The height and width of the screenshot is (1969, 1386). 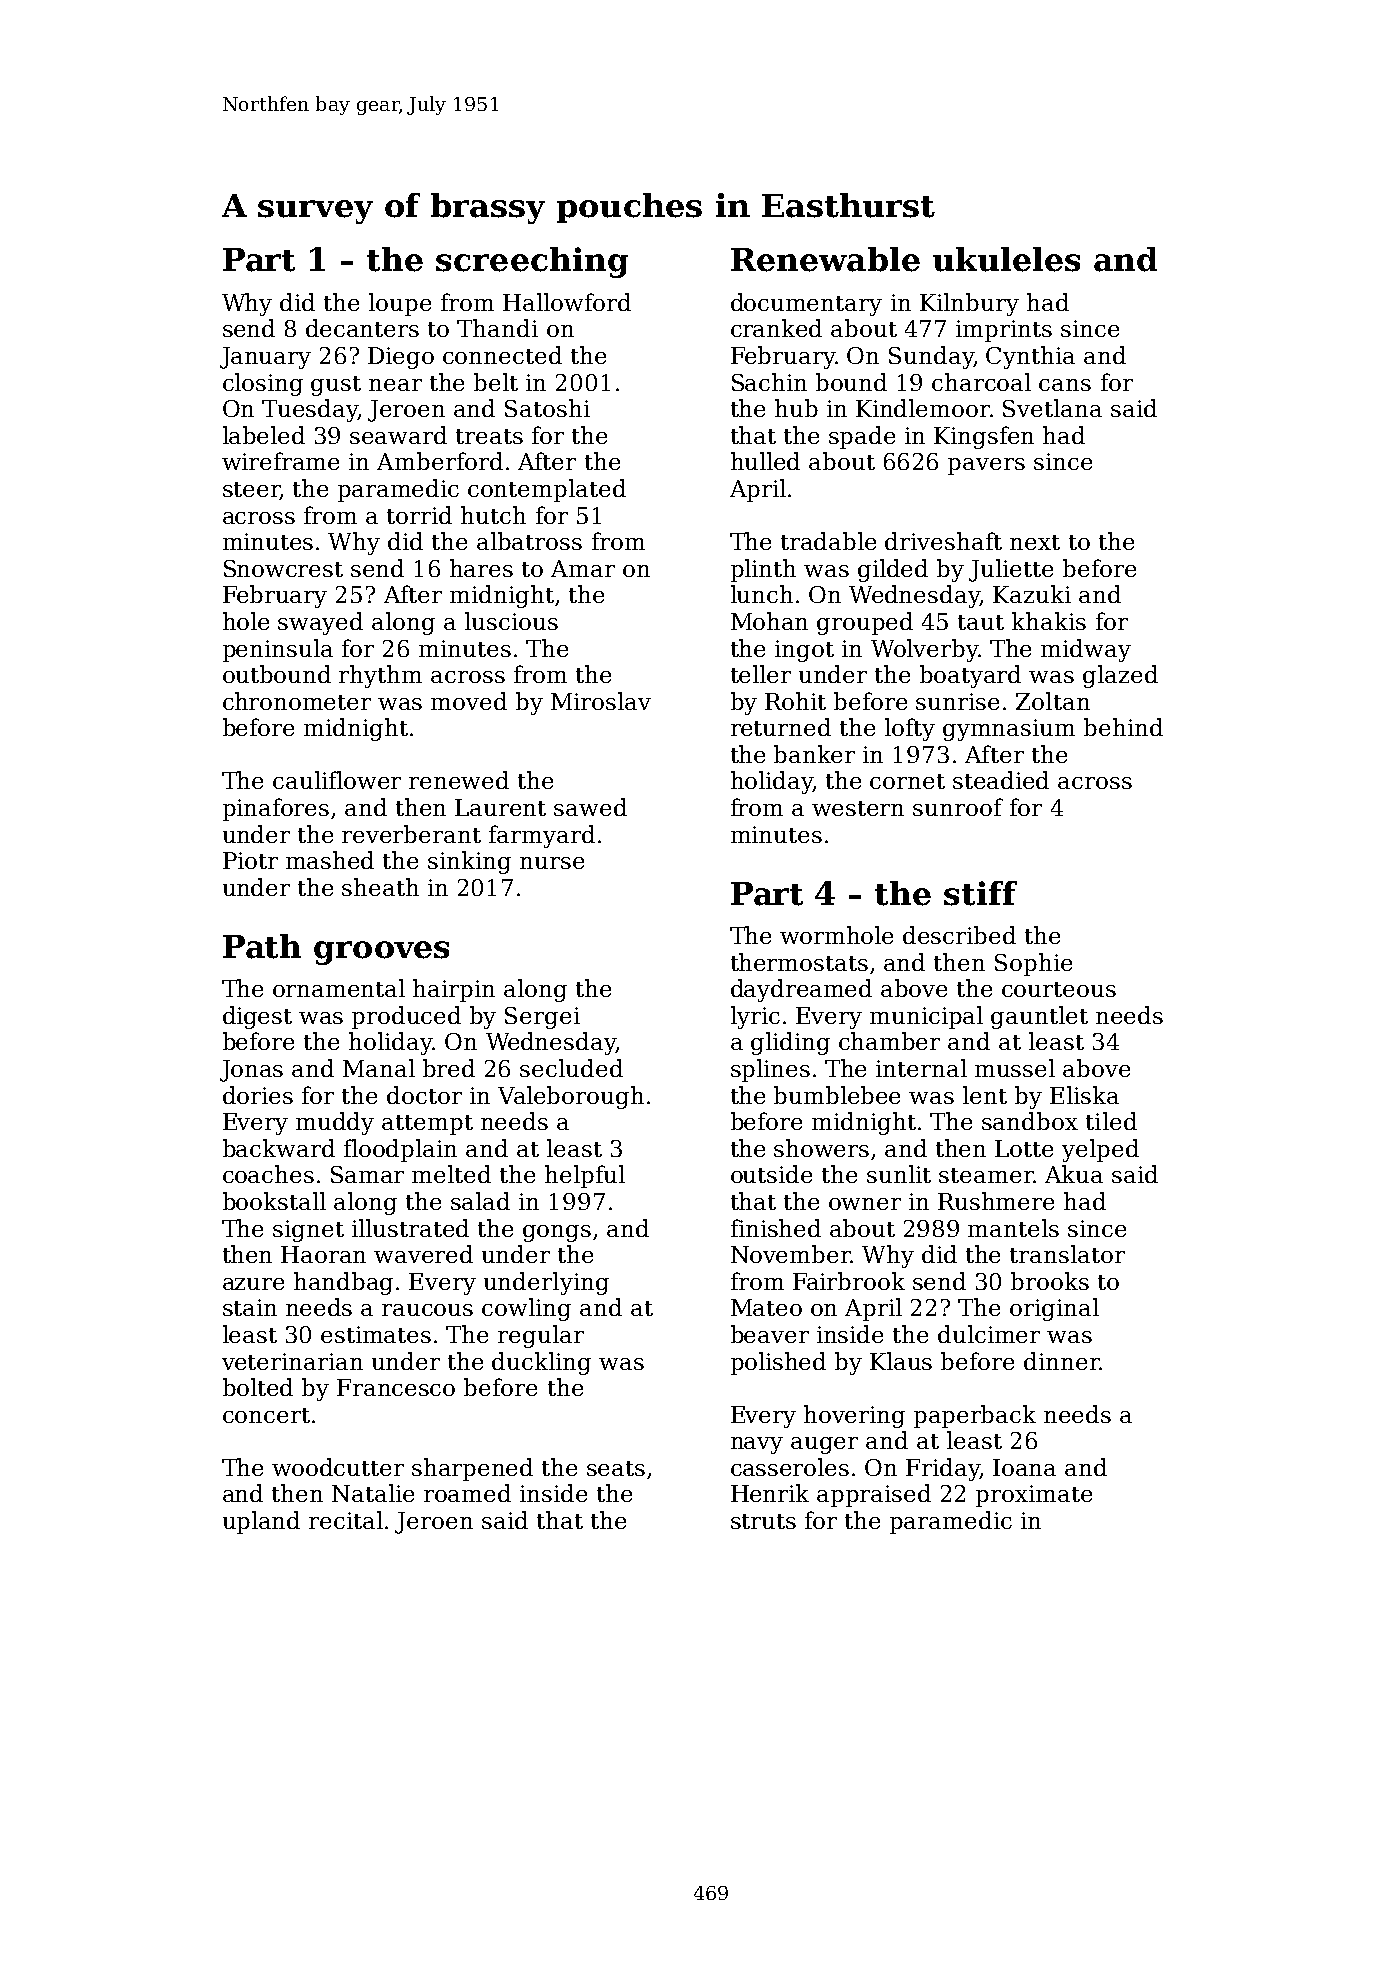 What do you see at coordinates (825, 259) in the screenshot?
I see `Renewable` at bounding box center [825, 259].
